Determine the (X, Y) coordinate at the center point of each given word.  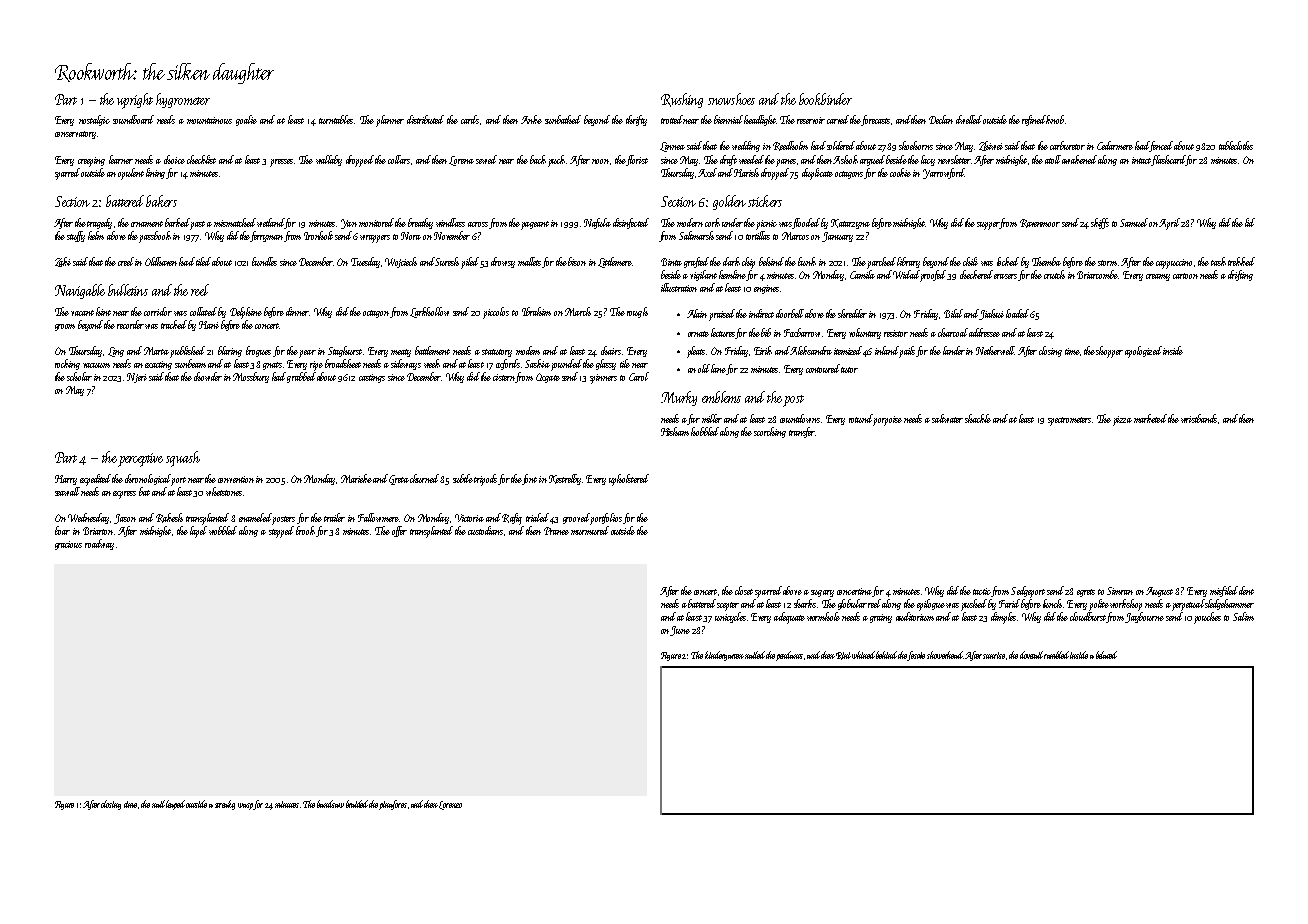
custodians (485, 530)
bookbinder (825, 99)
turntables (336, 119)
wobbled (223, 530)
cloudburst (1088, 616)
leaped (176, 805)
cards (470, 119)
